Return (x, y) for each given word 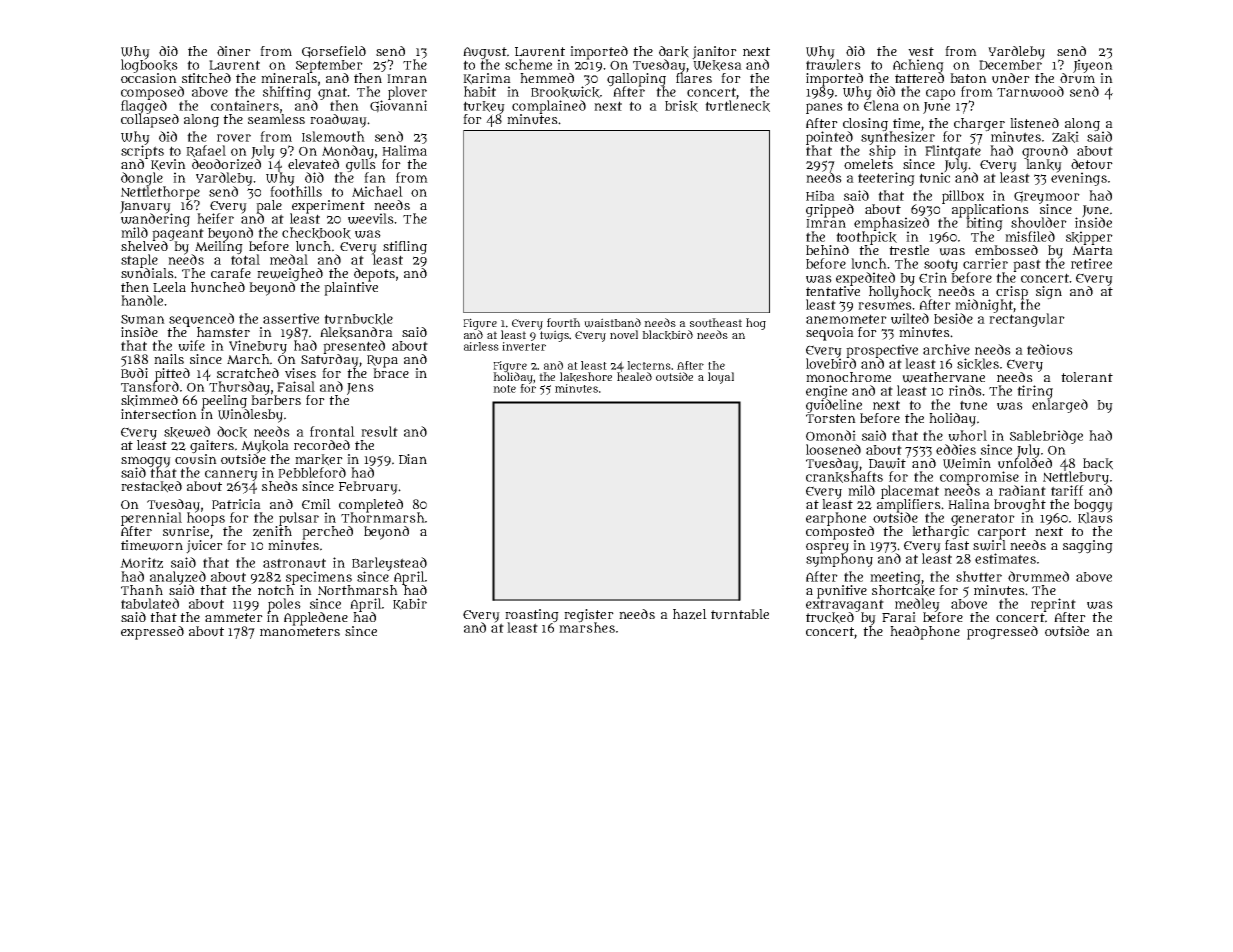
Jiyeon (1093, 66)
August (485, 53)
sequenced (201, 320)
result (379, 431)
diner (234, 51)
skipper (1089, 238)
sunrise (186, 531)
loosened (833, 449)
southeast (716, 323)
